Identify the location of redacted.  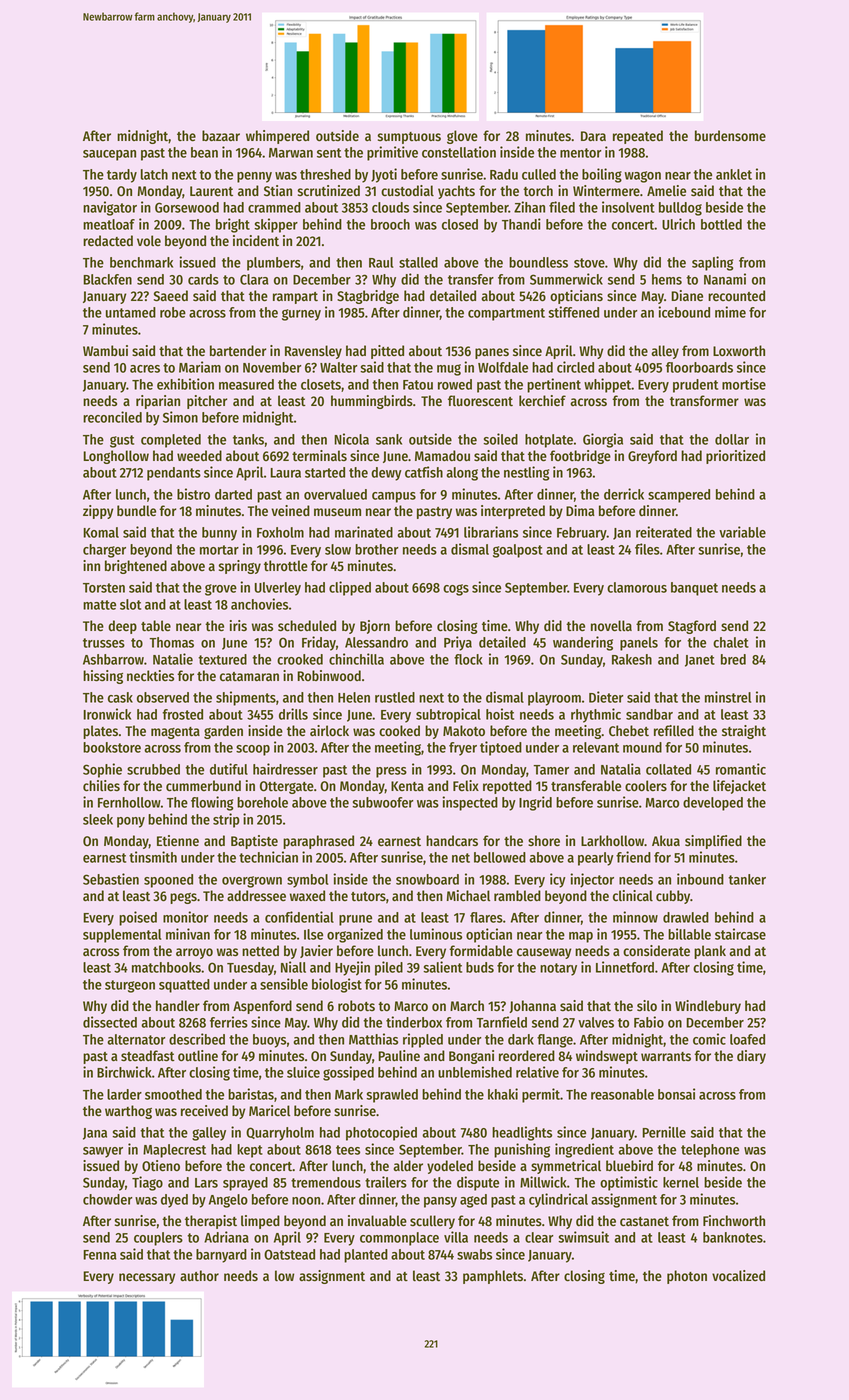
(108, 241).
